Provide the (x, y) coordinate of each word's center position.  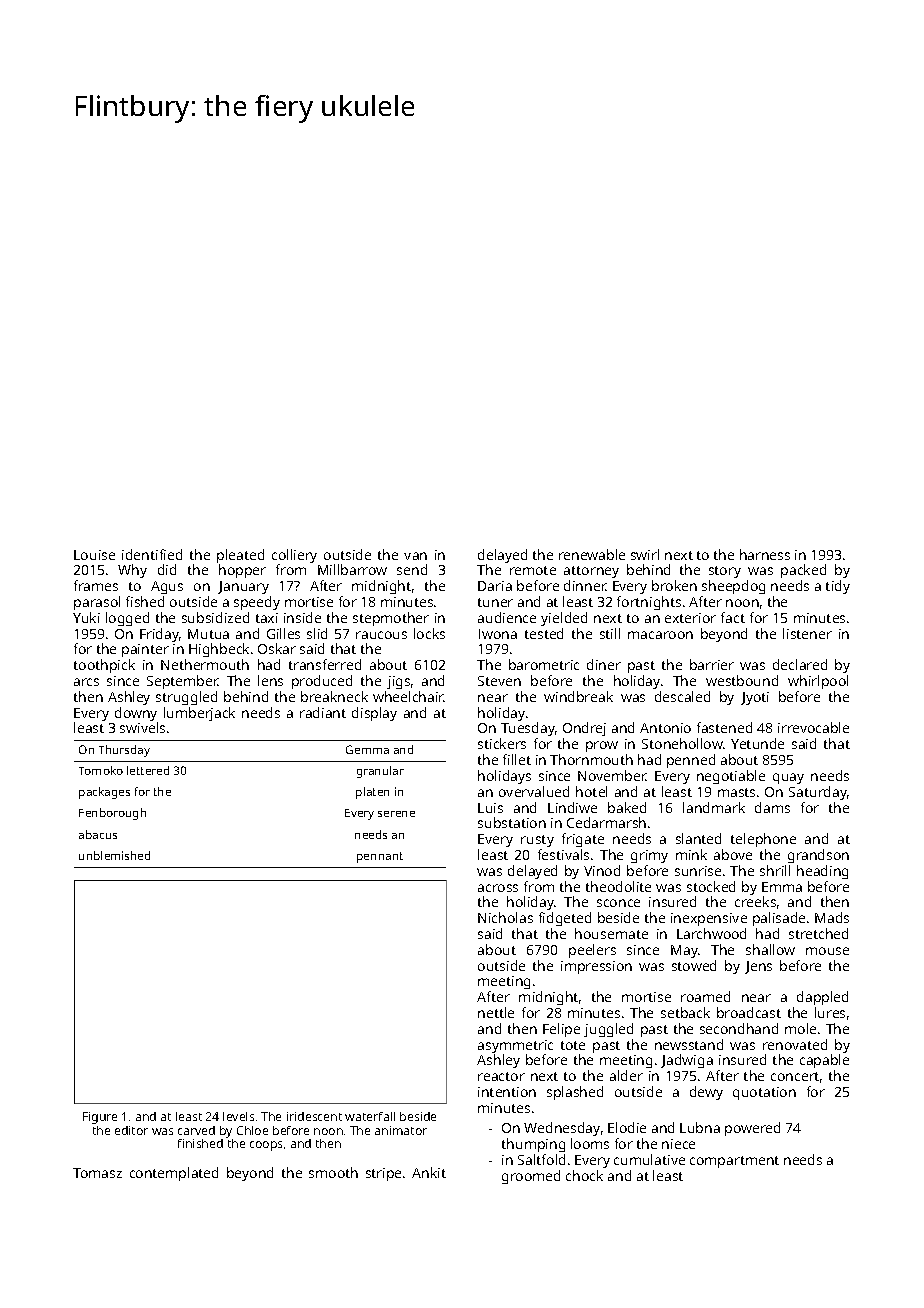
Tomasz (97, 1173)
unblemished (114, 855)
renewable (592, 554)
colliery (294, 556)
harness (765, 554)
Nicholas (505, 917)
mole (800, 1028)
